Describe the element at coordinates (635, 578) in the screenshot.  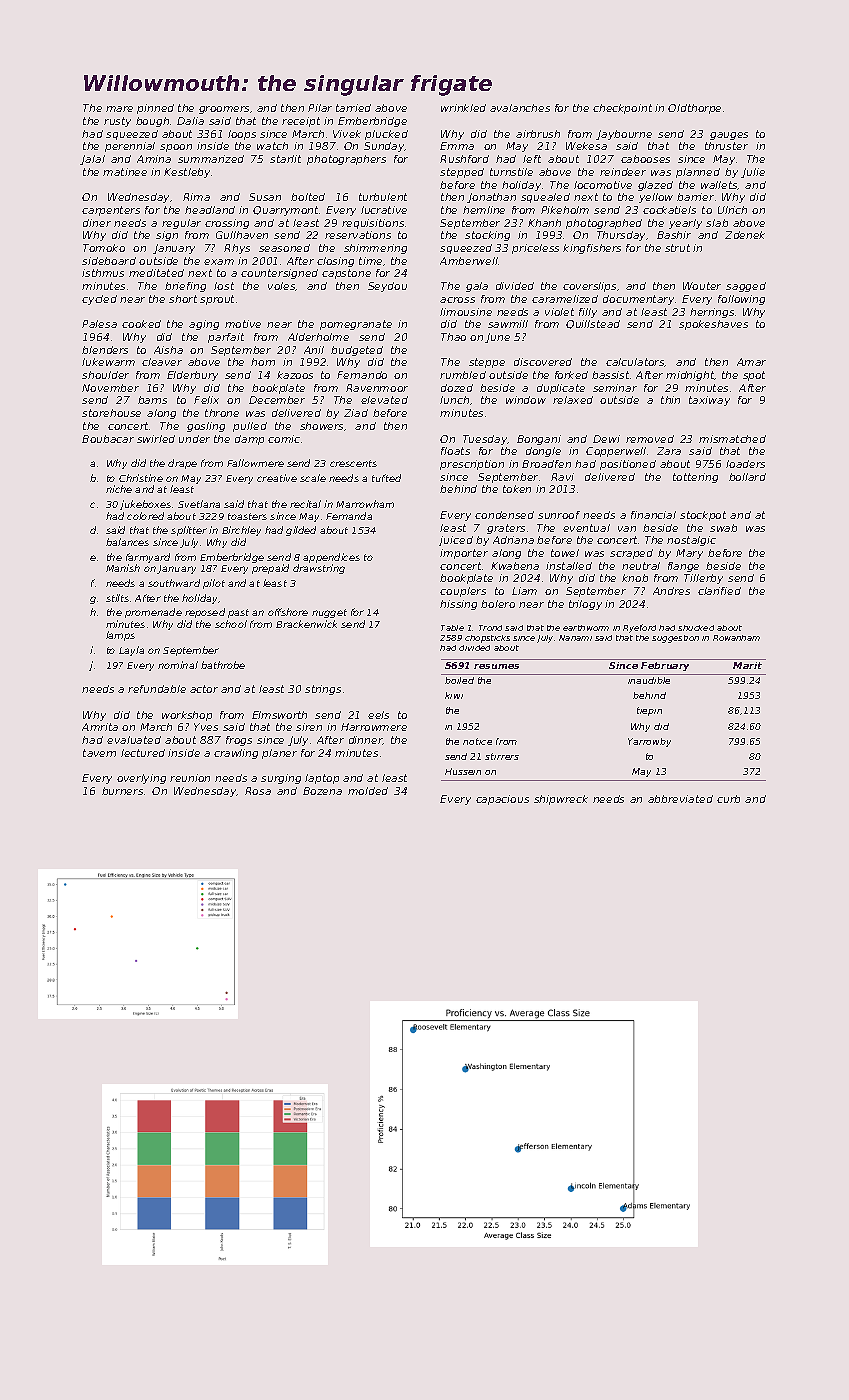
I see `knob` at that location.
